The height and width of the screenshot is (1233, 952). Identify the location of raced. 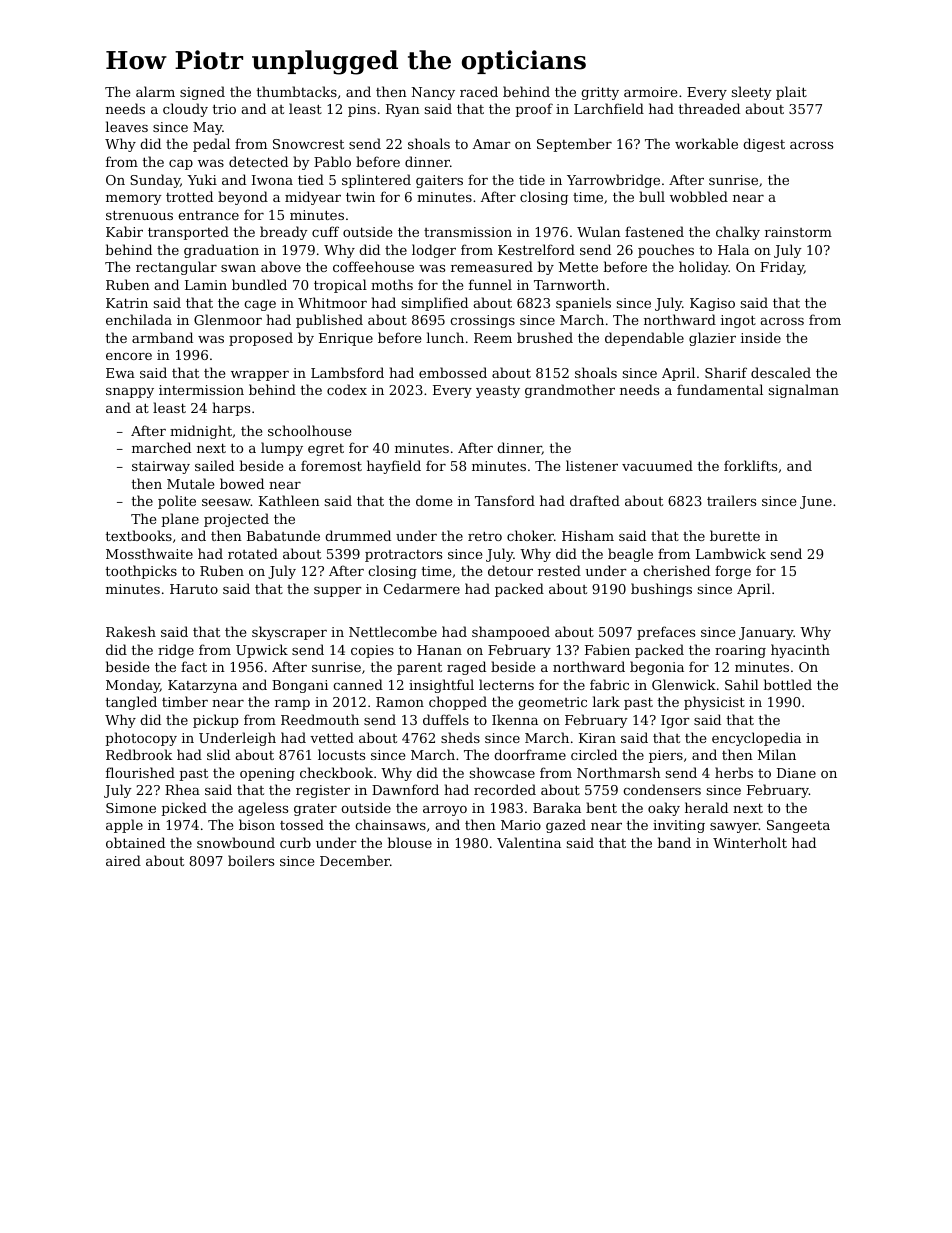
(479, 91).
